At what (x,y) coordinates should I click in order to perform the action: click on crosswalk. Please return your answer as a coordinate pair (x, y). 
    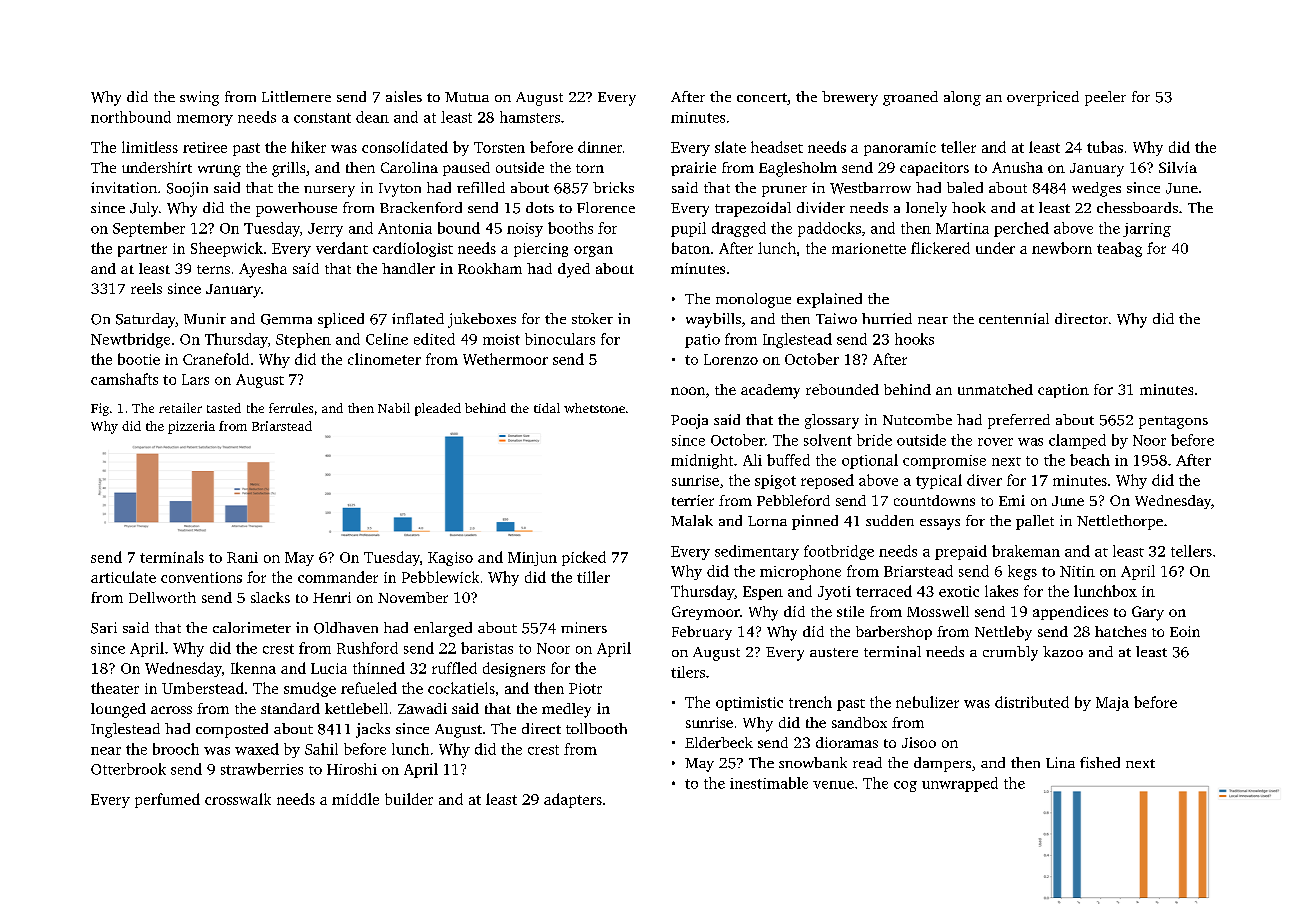
    Looking at the image, I should click on (238, 799).
